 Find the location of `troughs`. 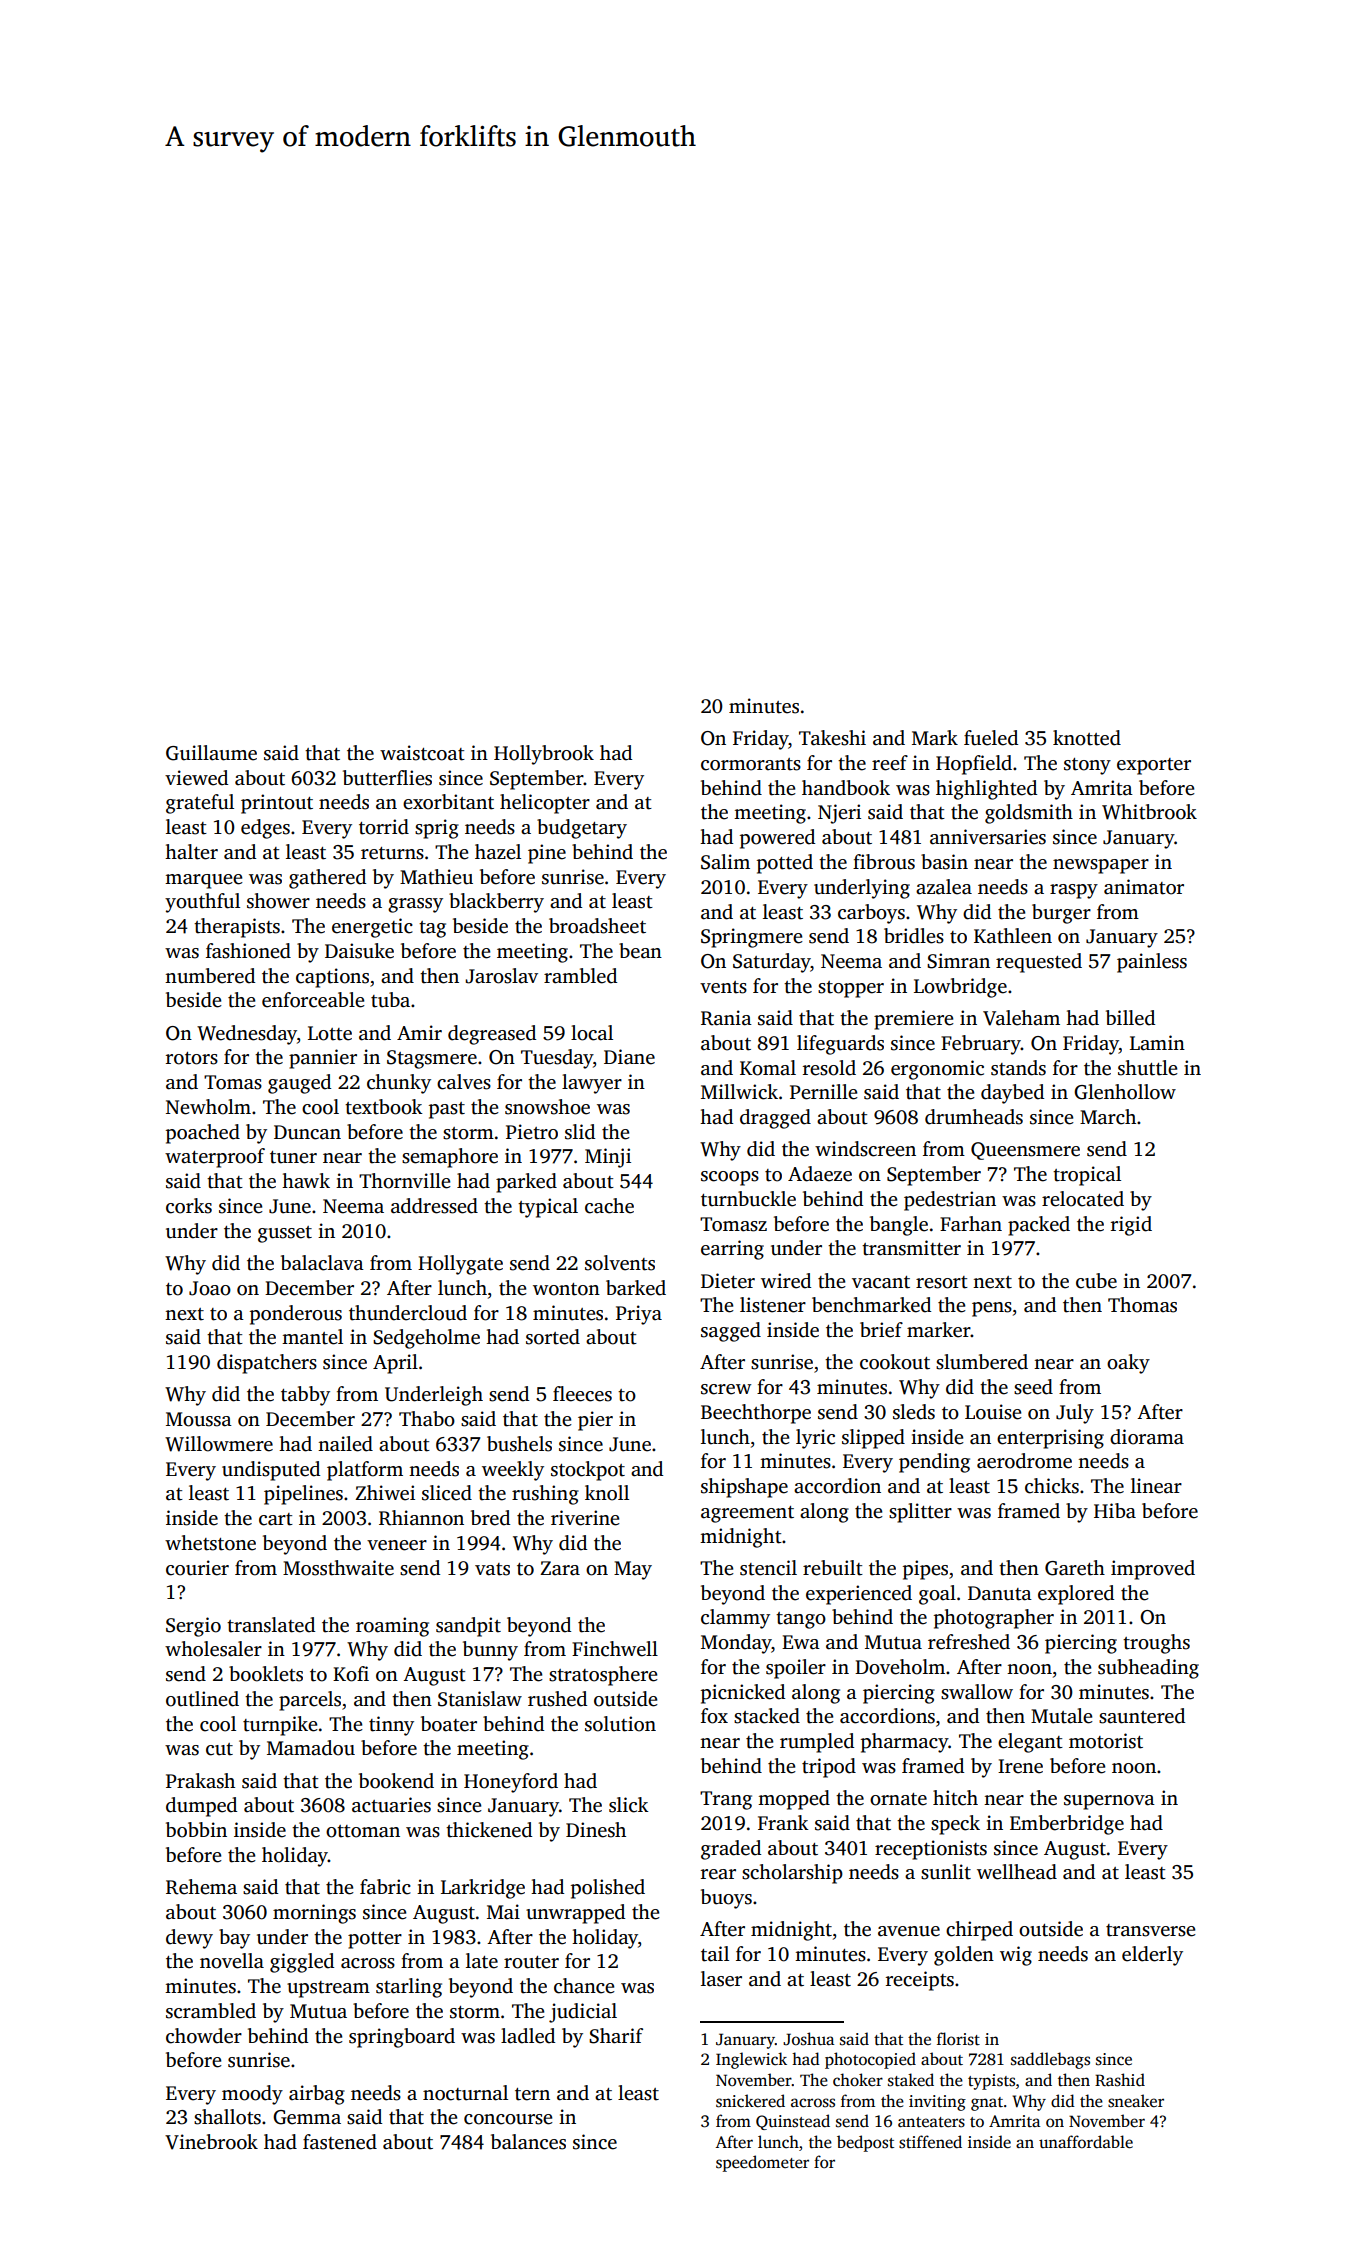

troughs is located at coordinates (1156, 1644).
